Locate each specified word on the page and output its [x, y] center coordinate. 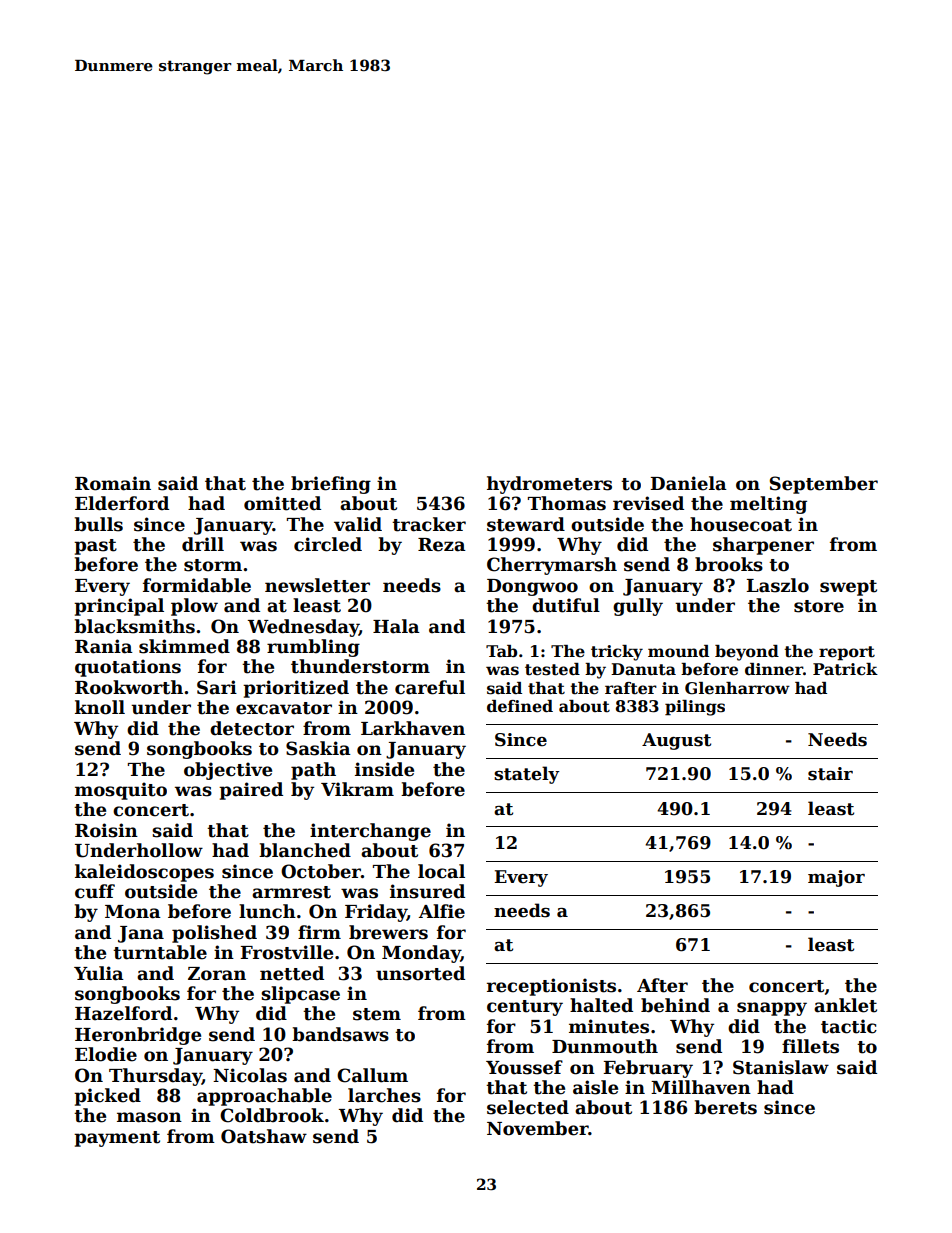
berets [725, 1107]
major [836, 878]
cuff [95, 891]
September [824, 485]
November [538, 1128]
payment [117, 1139]
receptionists [551, 987]
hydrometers [549, 485]
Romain [113, 483]
